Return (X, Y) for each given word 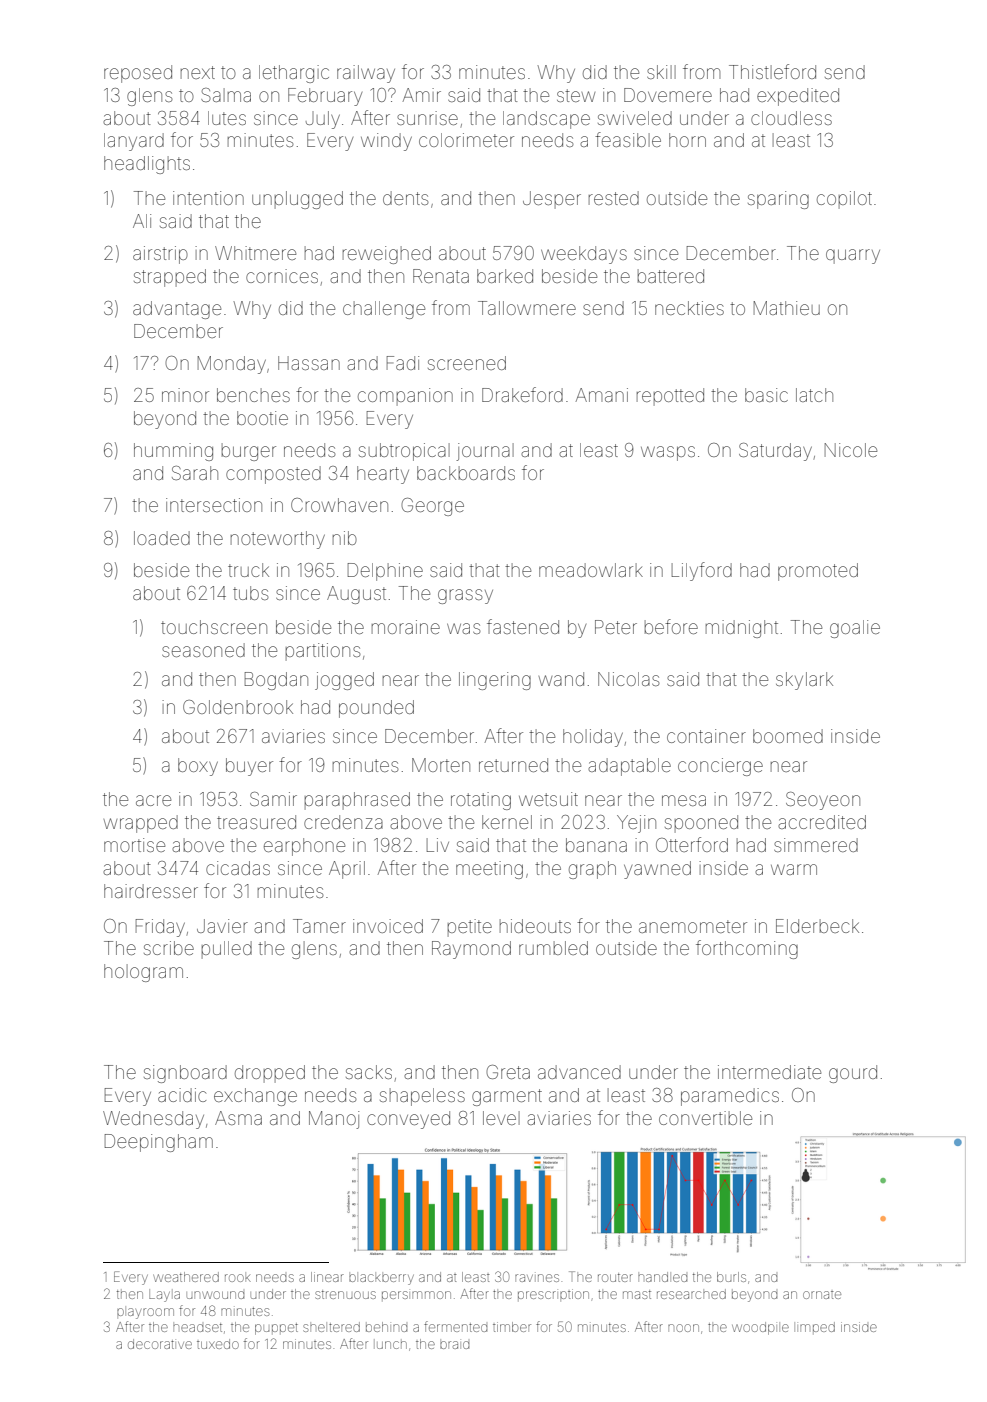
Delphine (385, 572)
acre (153, 800)
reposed (138, 74)
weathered (186, 1277)
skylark (804, 681)
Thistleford (772, 71)
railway (366, 74)
